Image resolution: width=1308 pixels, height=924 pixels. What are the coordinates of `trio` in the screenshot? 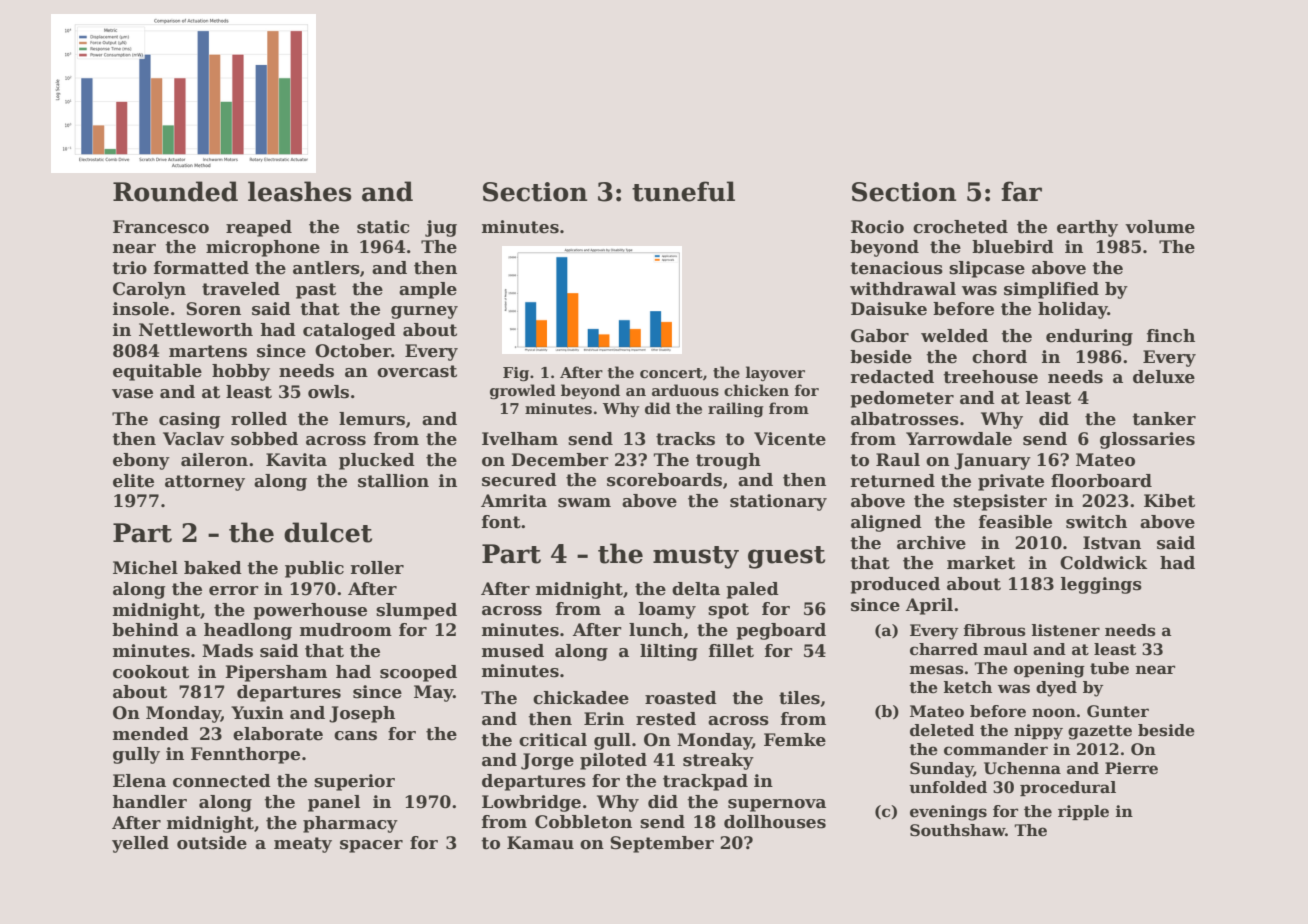 It's located at (129, 268).
